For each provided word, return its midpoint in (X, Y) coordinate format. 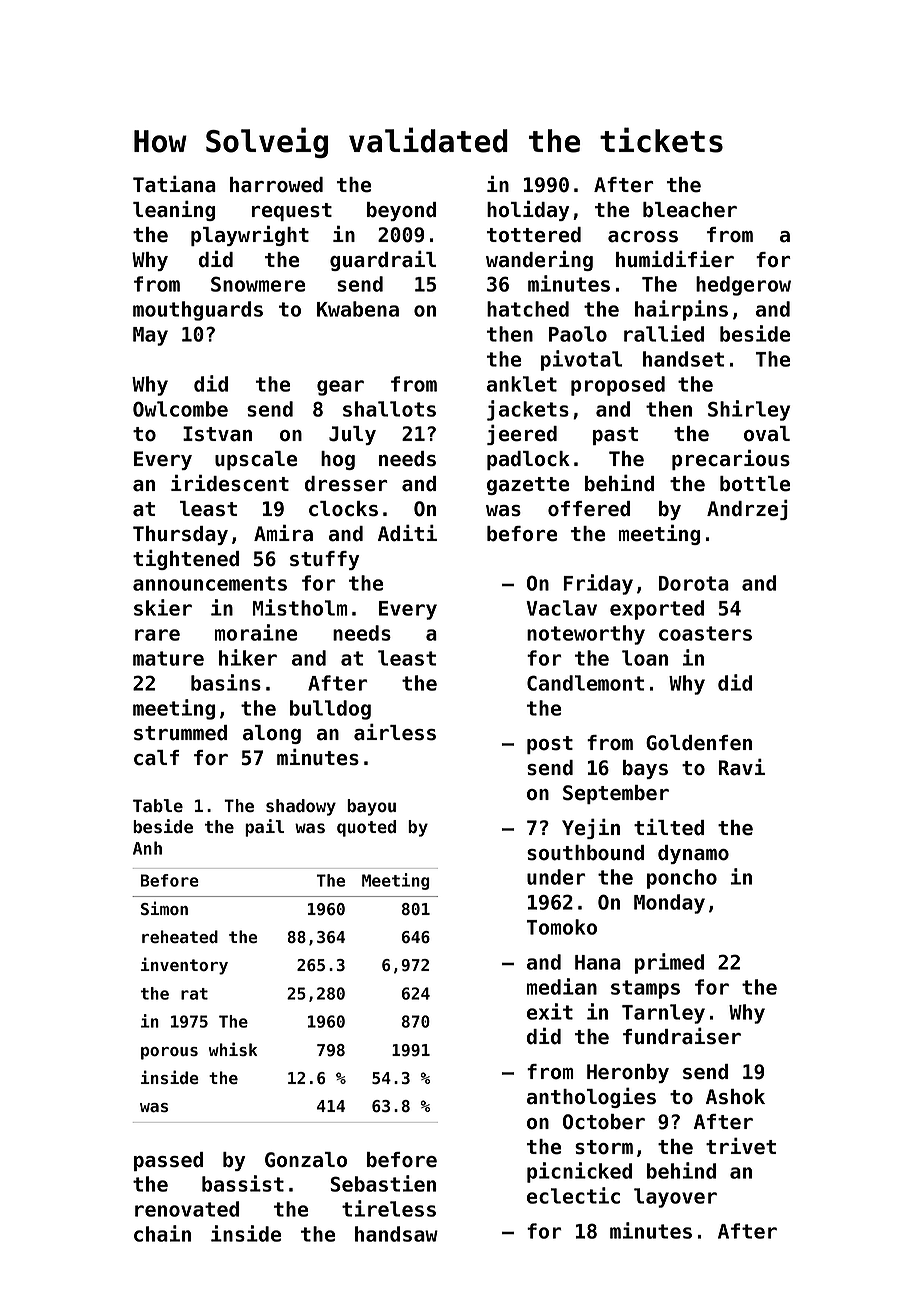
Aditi (407, 533)
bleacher (690, 210)
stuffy (324, 560)
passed (168, 1161)
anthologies (591, 1098)
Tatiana (174, 184)
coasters (705, 633)
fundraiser (682, 1036)
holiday (528, 211)
